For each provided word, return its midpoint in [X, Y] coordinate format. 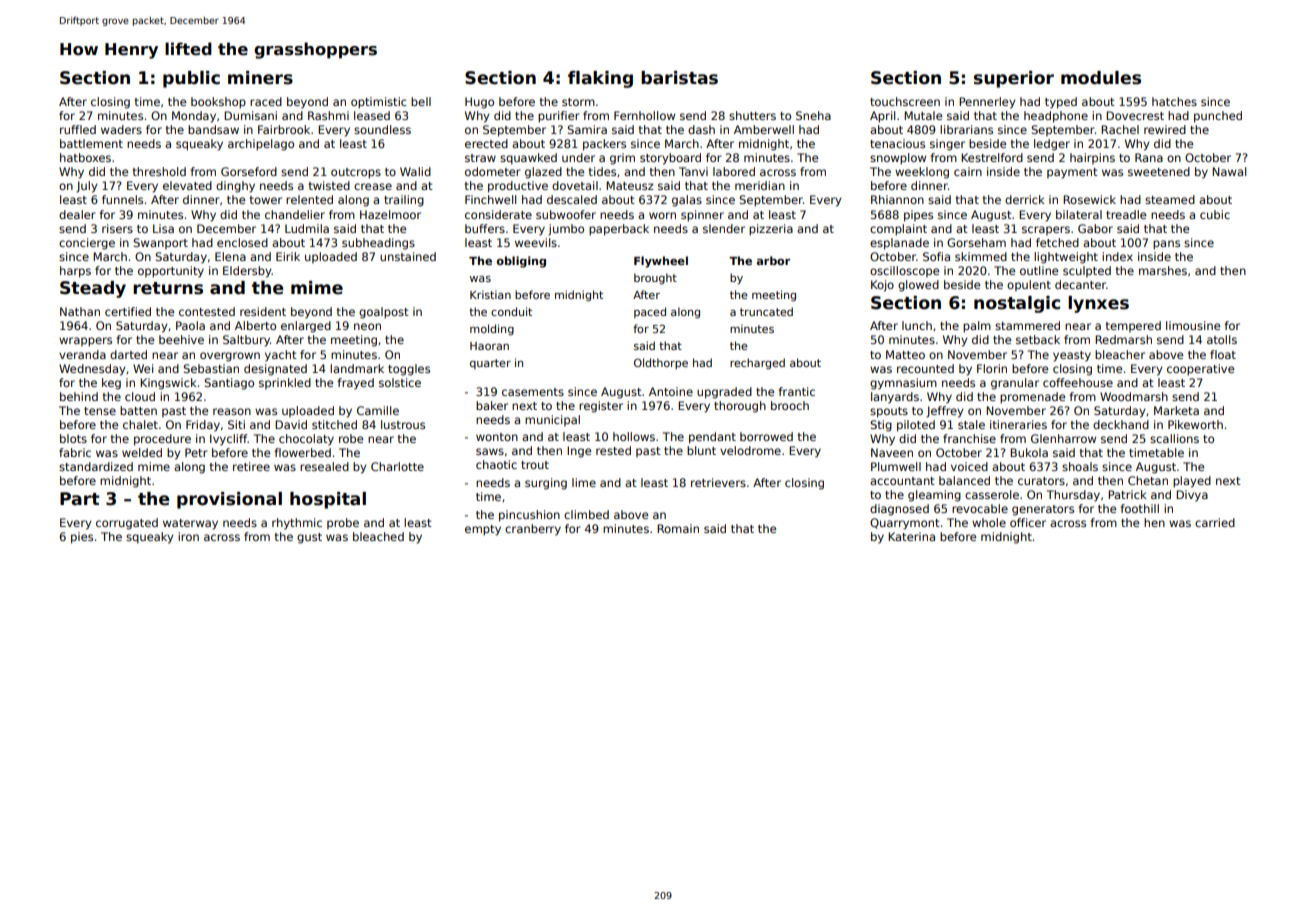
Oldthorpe [661, 363]
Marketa [1176, 410]
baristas [679, 78]
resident [263, 311]
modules [1101, 78]
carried [1215, 522]
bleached [378, 536]
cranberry [533, 530]
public [191, 79]
